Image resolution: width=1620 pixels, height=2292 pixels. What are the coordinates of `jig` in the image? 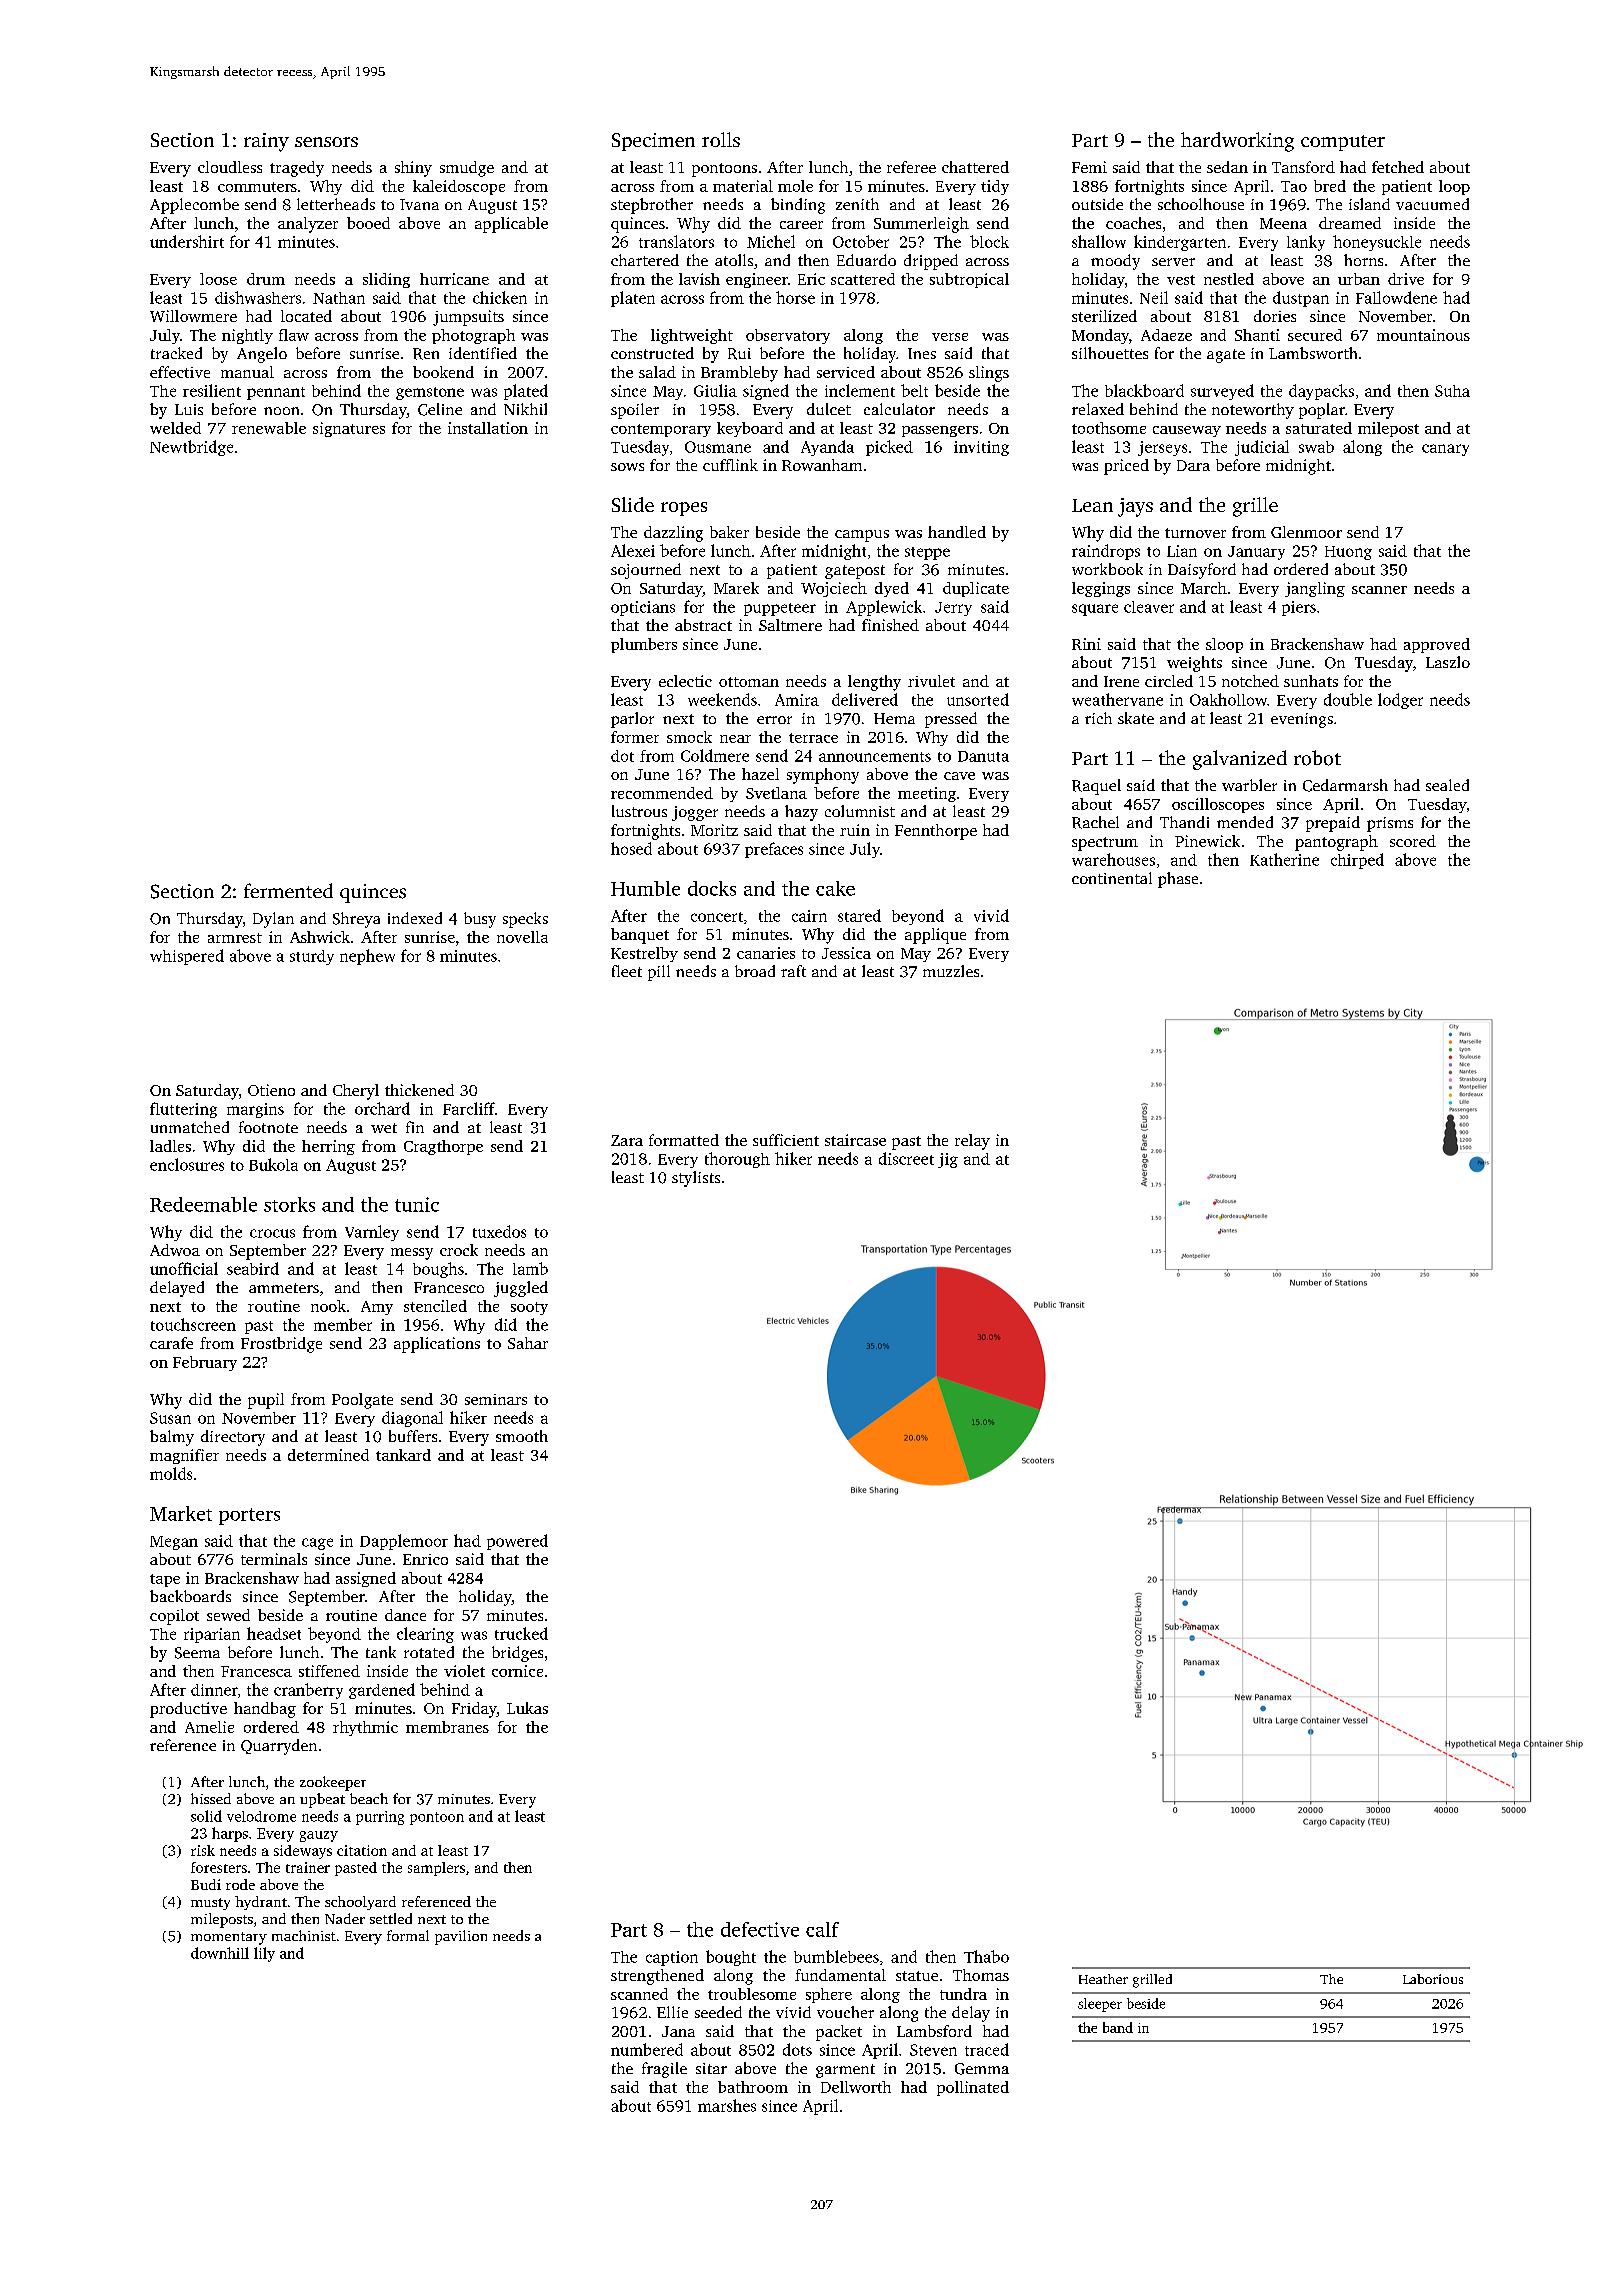 It's located at (948, 1160).
